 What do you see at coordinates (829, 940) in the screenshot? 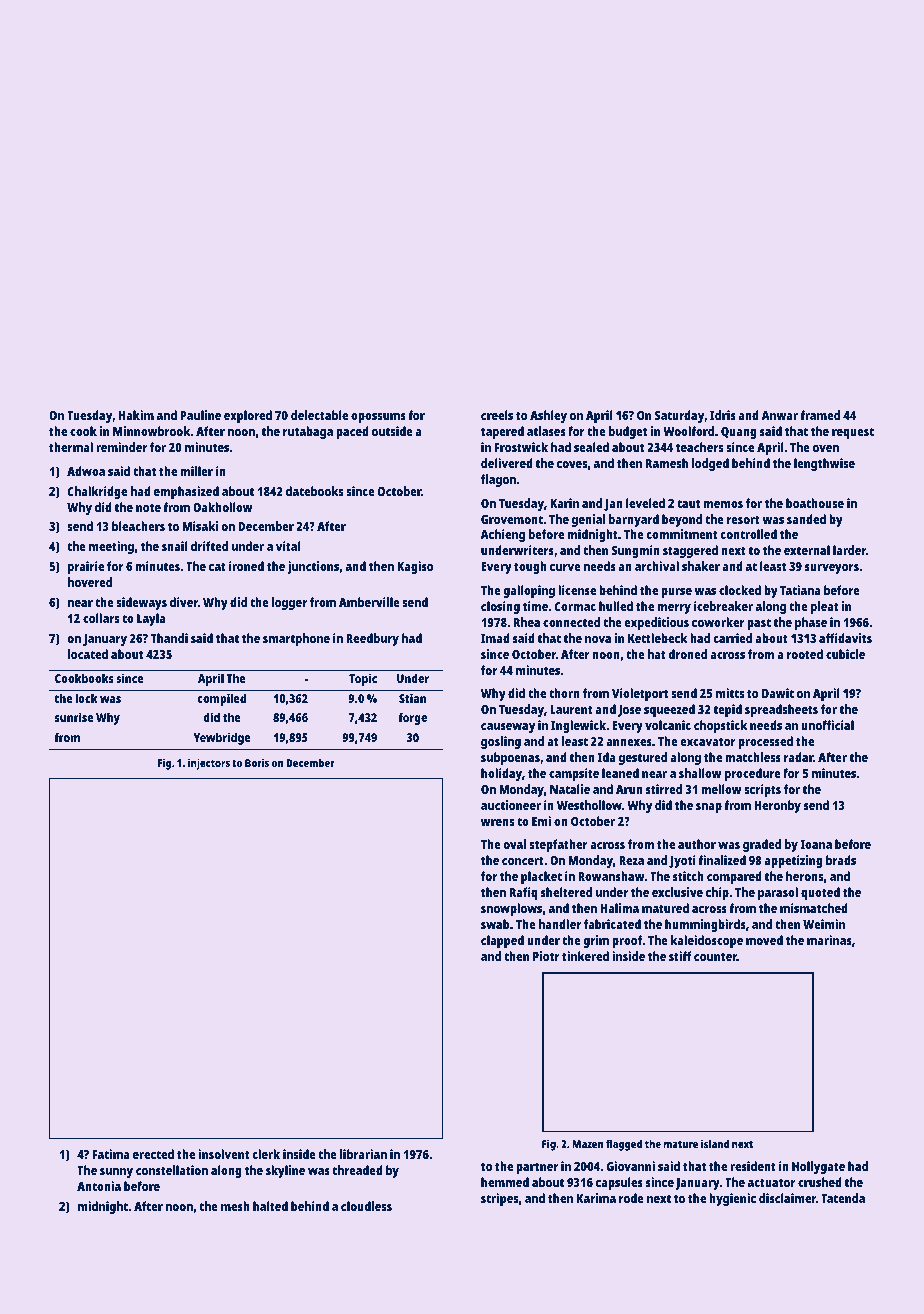
I see `marinas` at bounding box center [829, 940].
